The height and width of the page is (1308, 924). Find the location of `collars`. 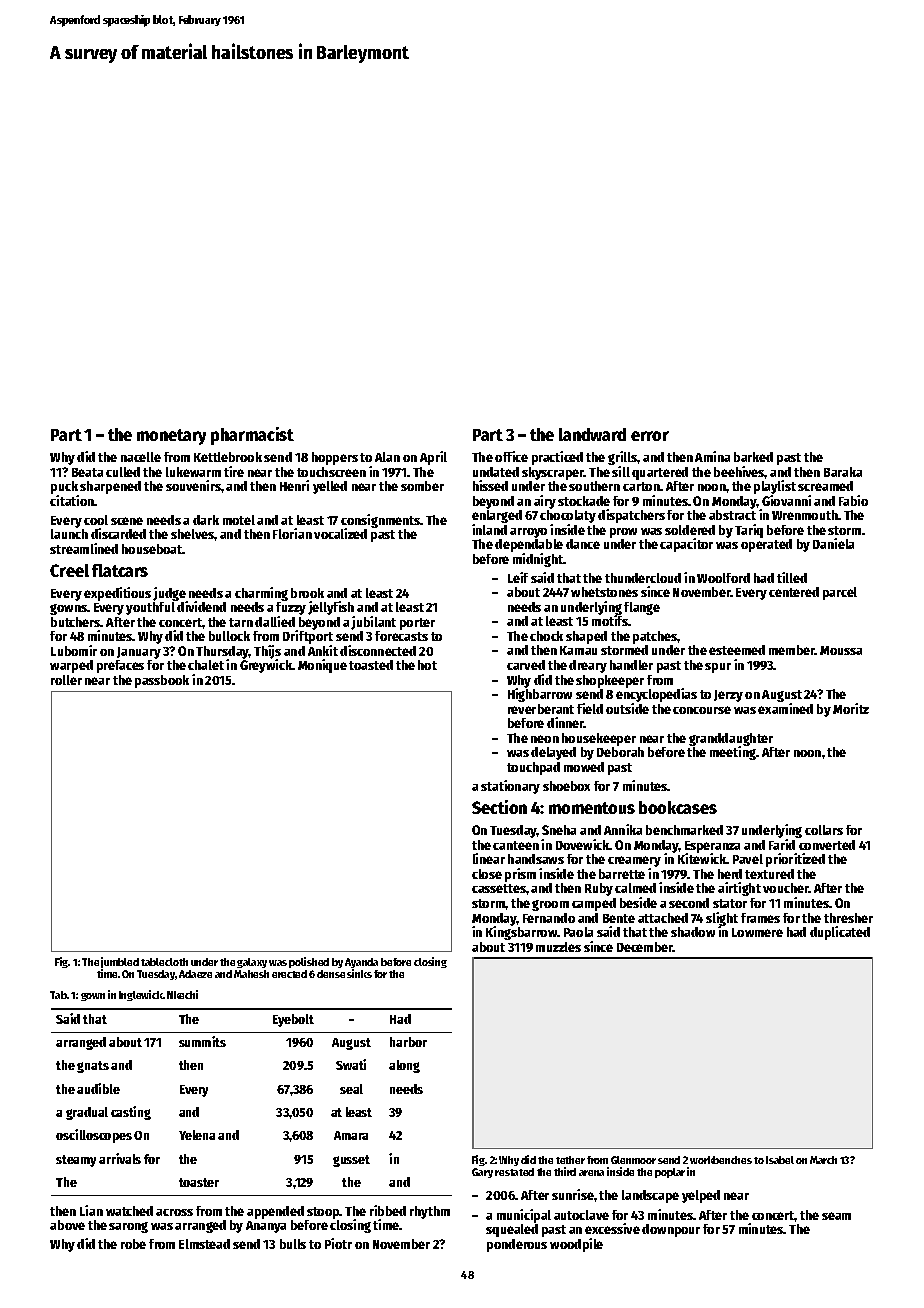

collars is located at coordinates (824, 830).
